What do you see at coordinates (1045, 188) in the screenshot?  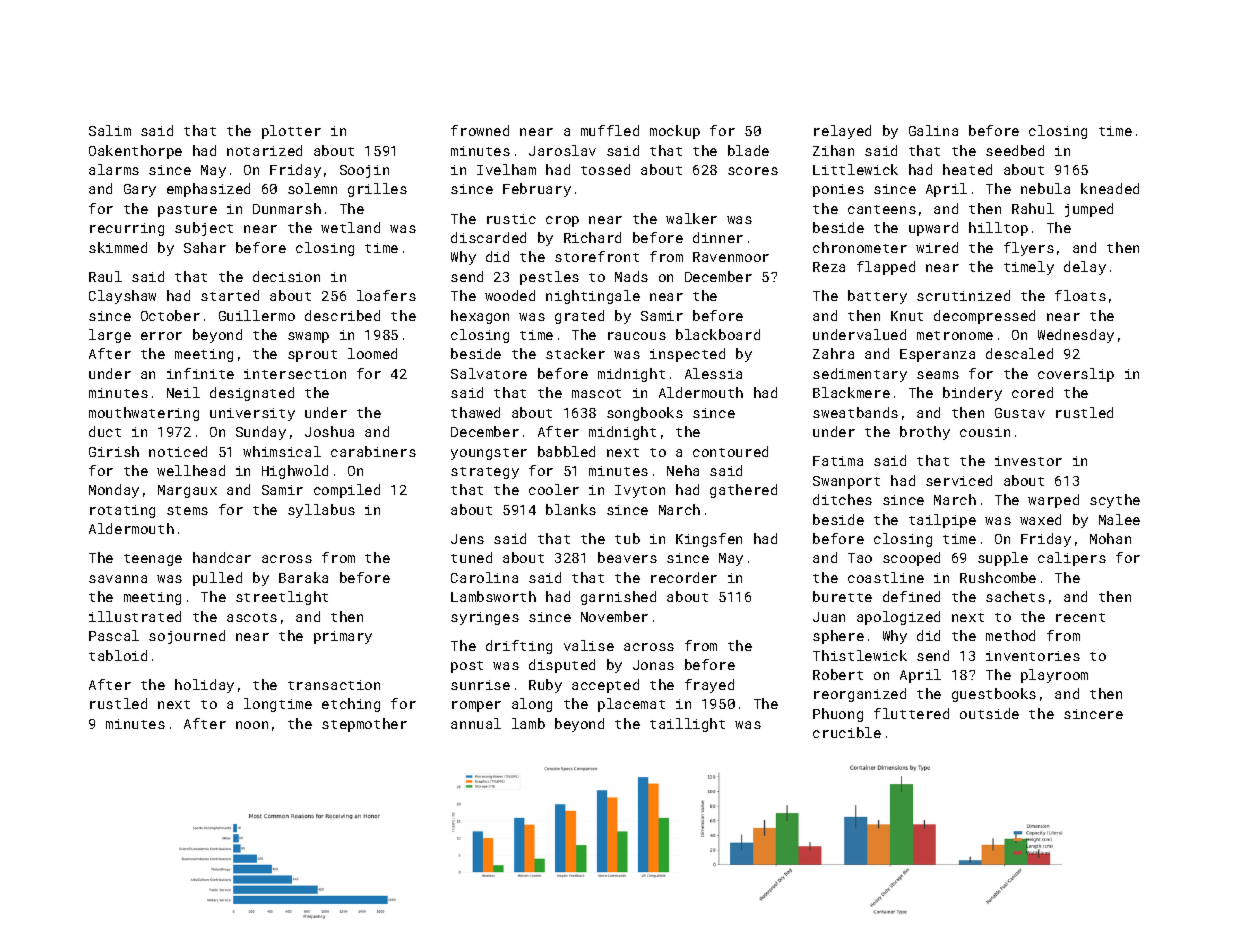 I see `nebula` at bounding box center [1045, 188].
